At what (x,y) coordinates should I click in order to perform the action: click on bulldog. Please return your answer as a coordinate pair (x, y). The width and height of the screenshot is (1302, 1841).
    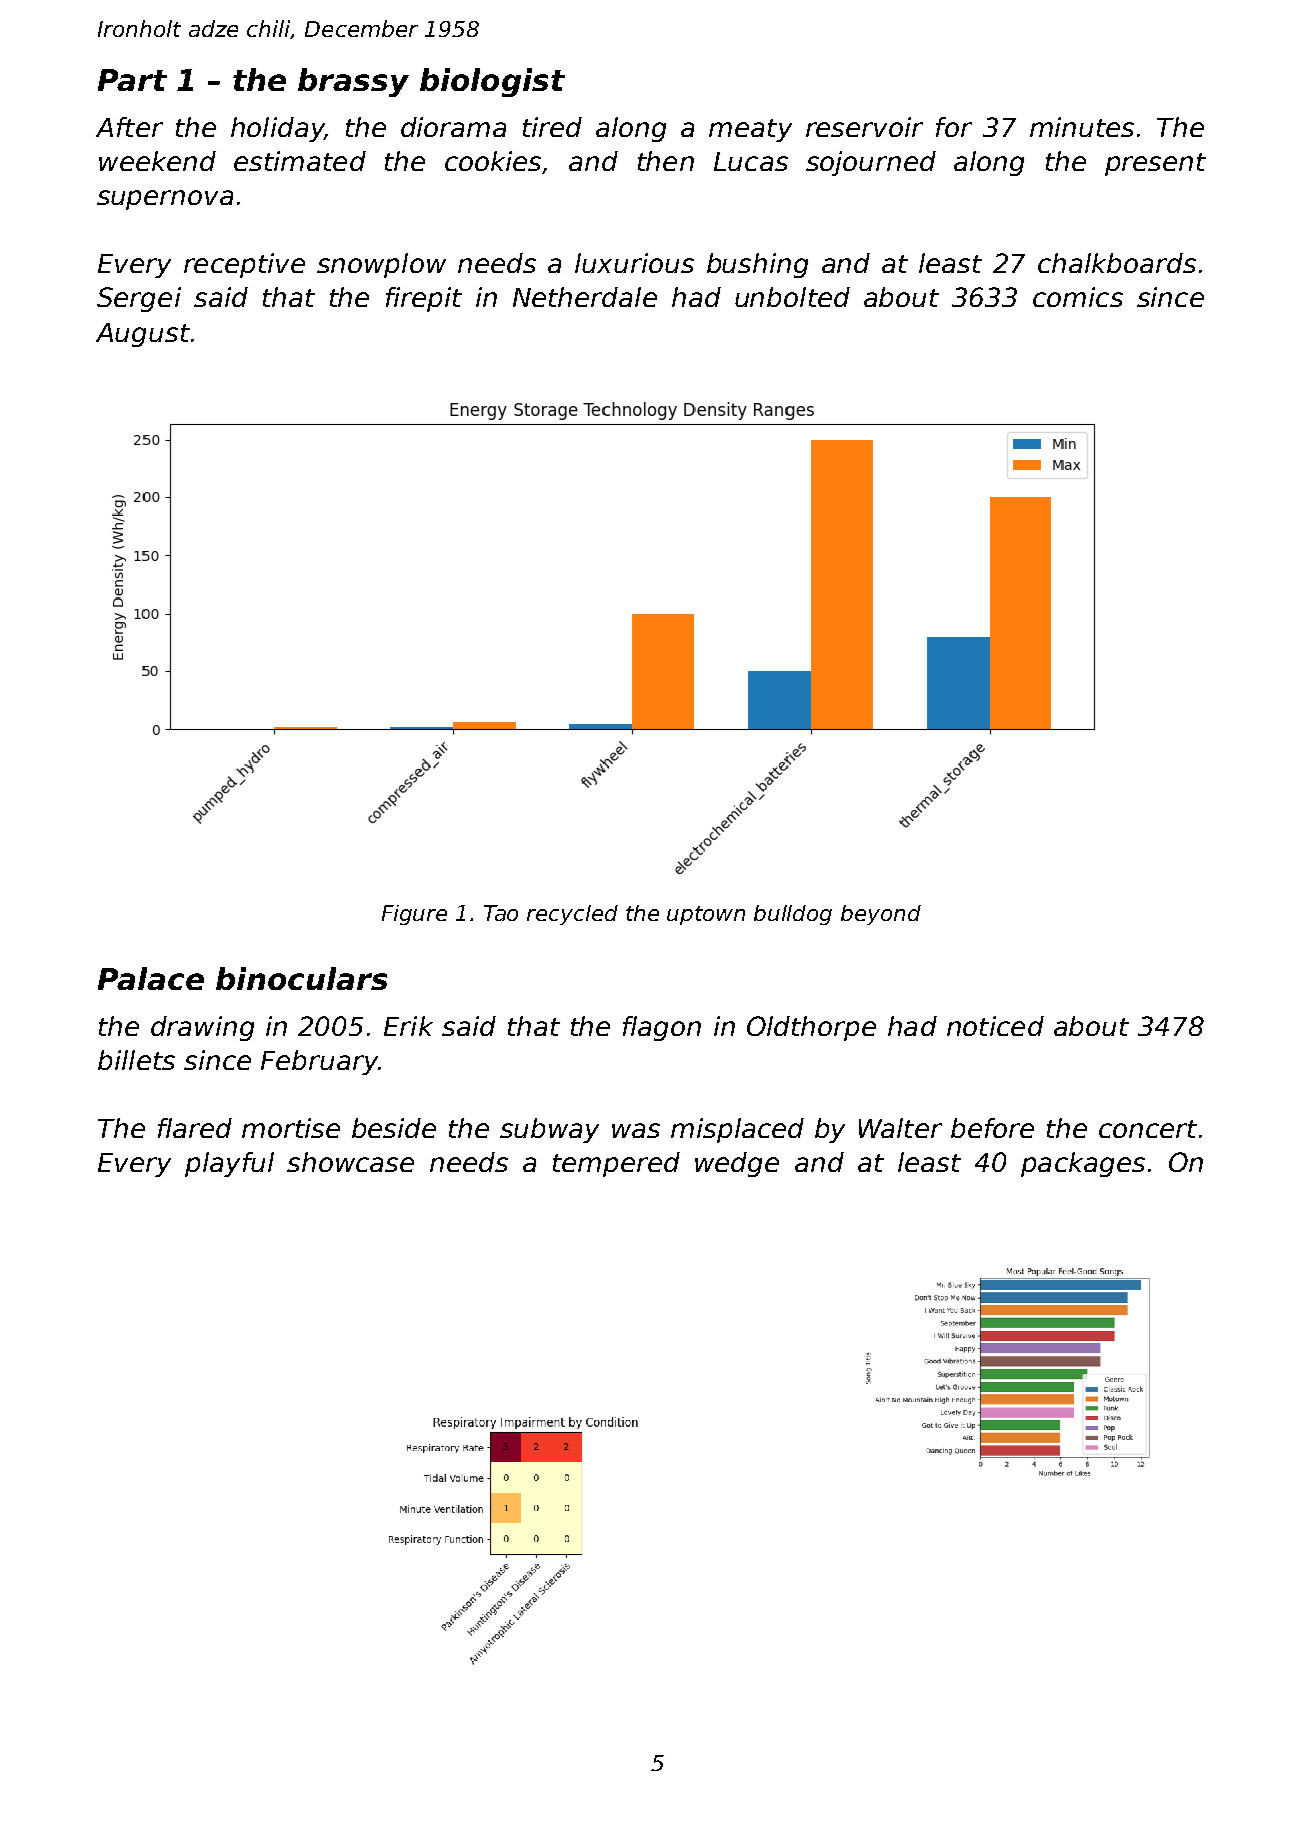
    Looking at the image, I should click on (793, 915).
